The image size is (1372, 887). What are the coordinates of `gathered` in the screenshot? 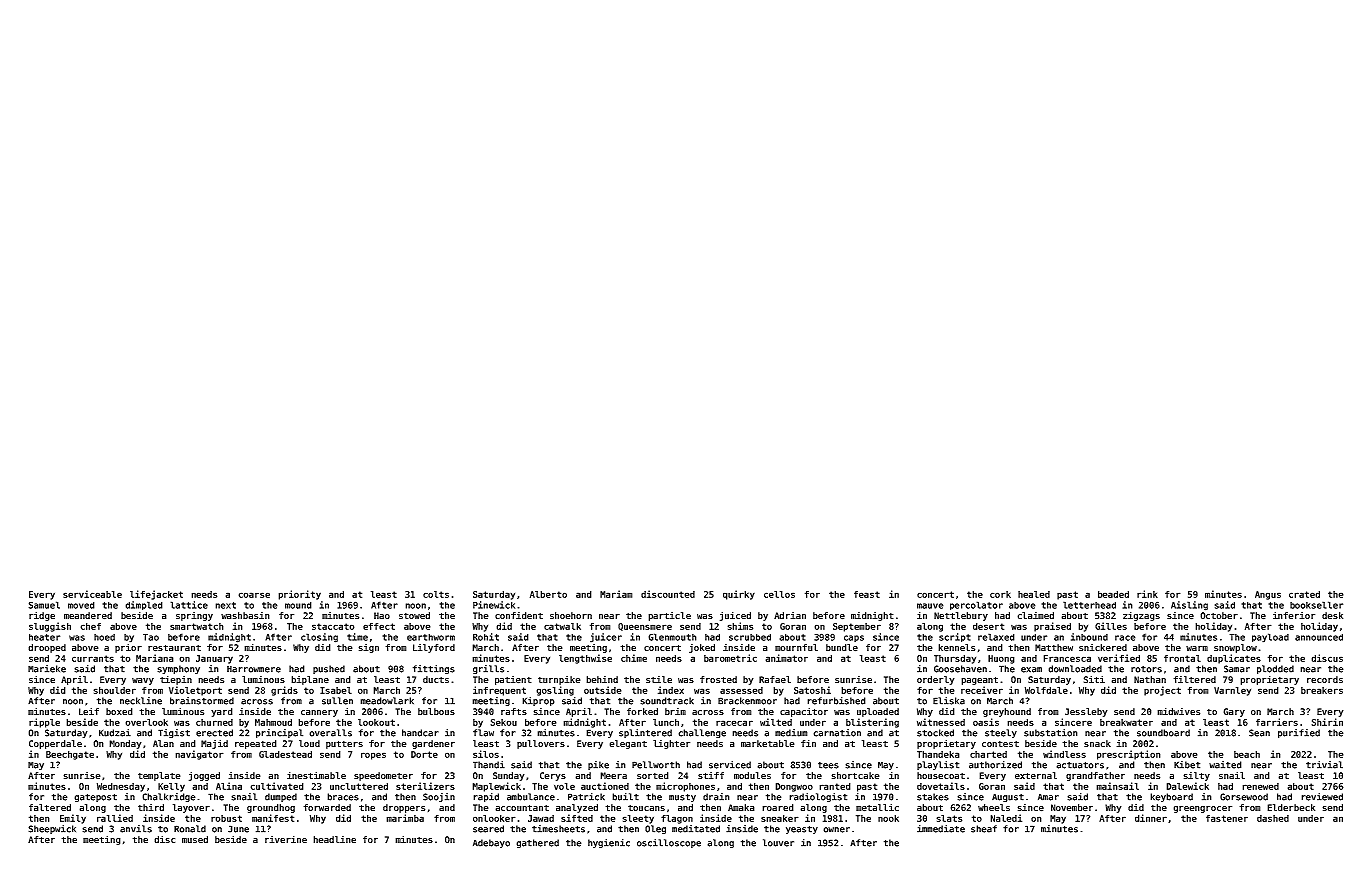 It's located at (537, 843).
